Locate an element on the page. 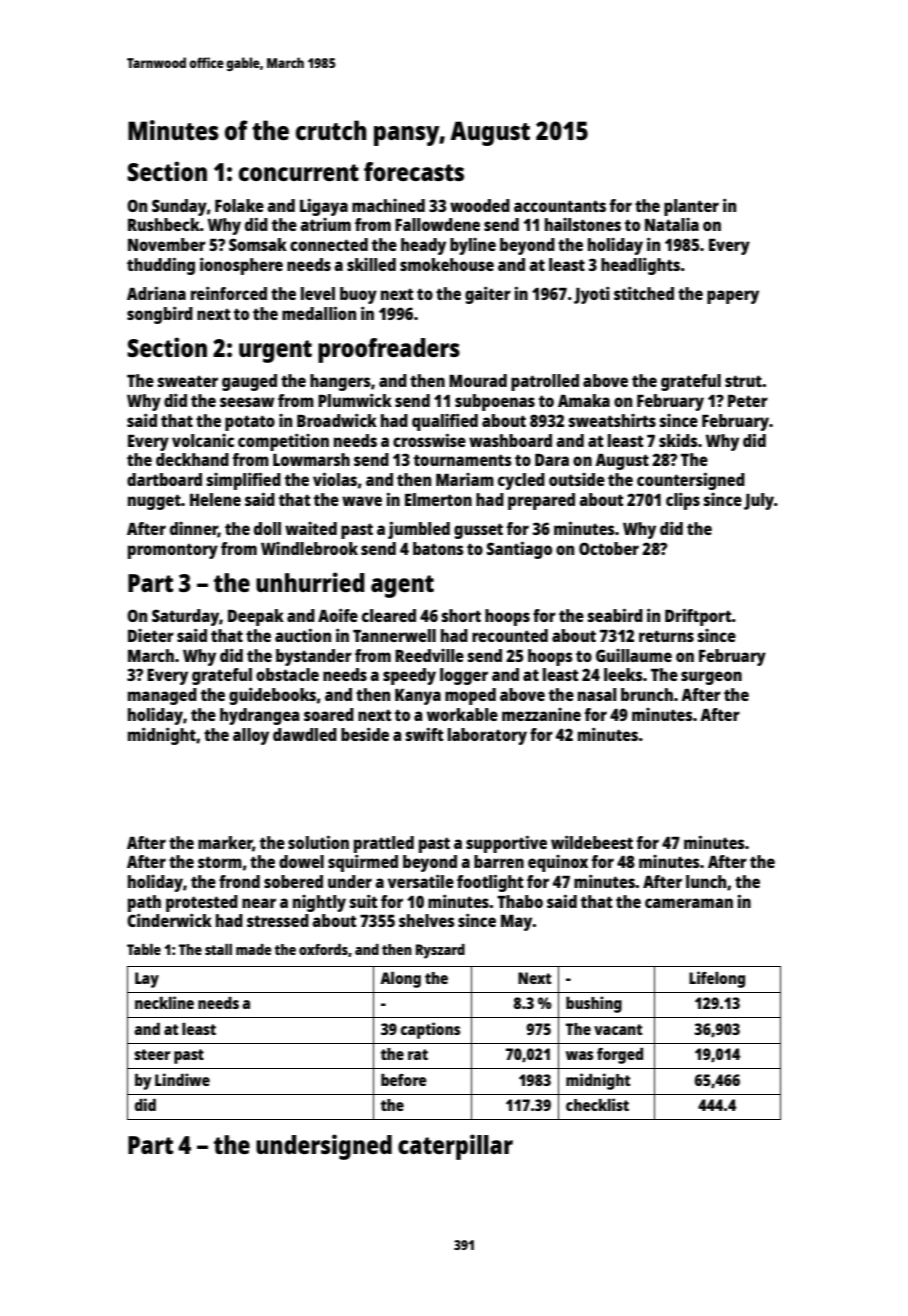 Image resolution: width=908 pixels, height=1316 pixels. concurrent is located at coordinates (299, 172).
